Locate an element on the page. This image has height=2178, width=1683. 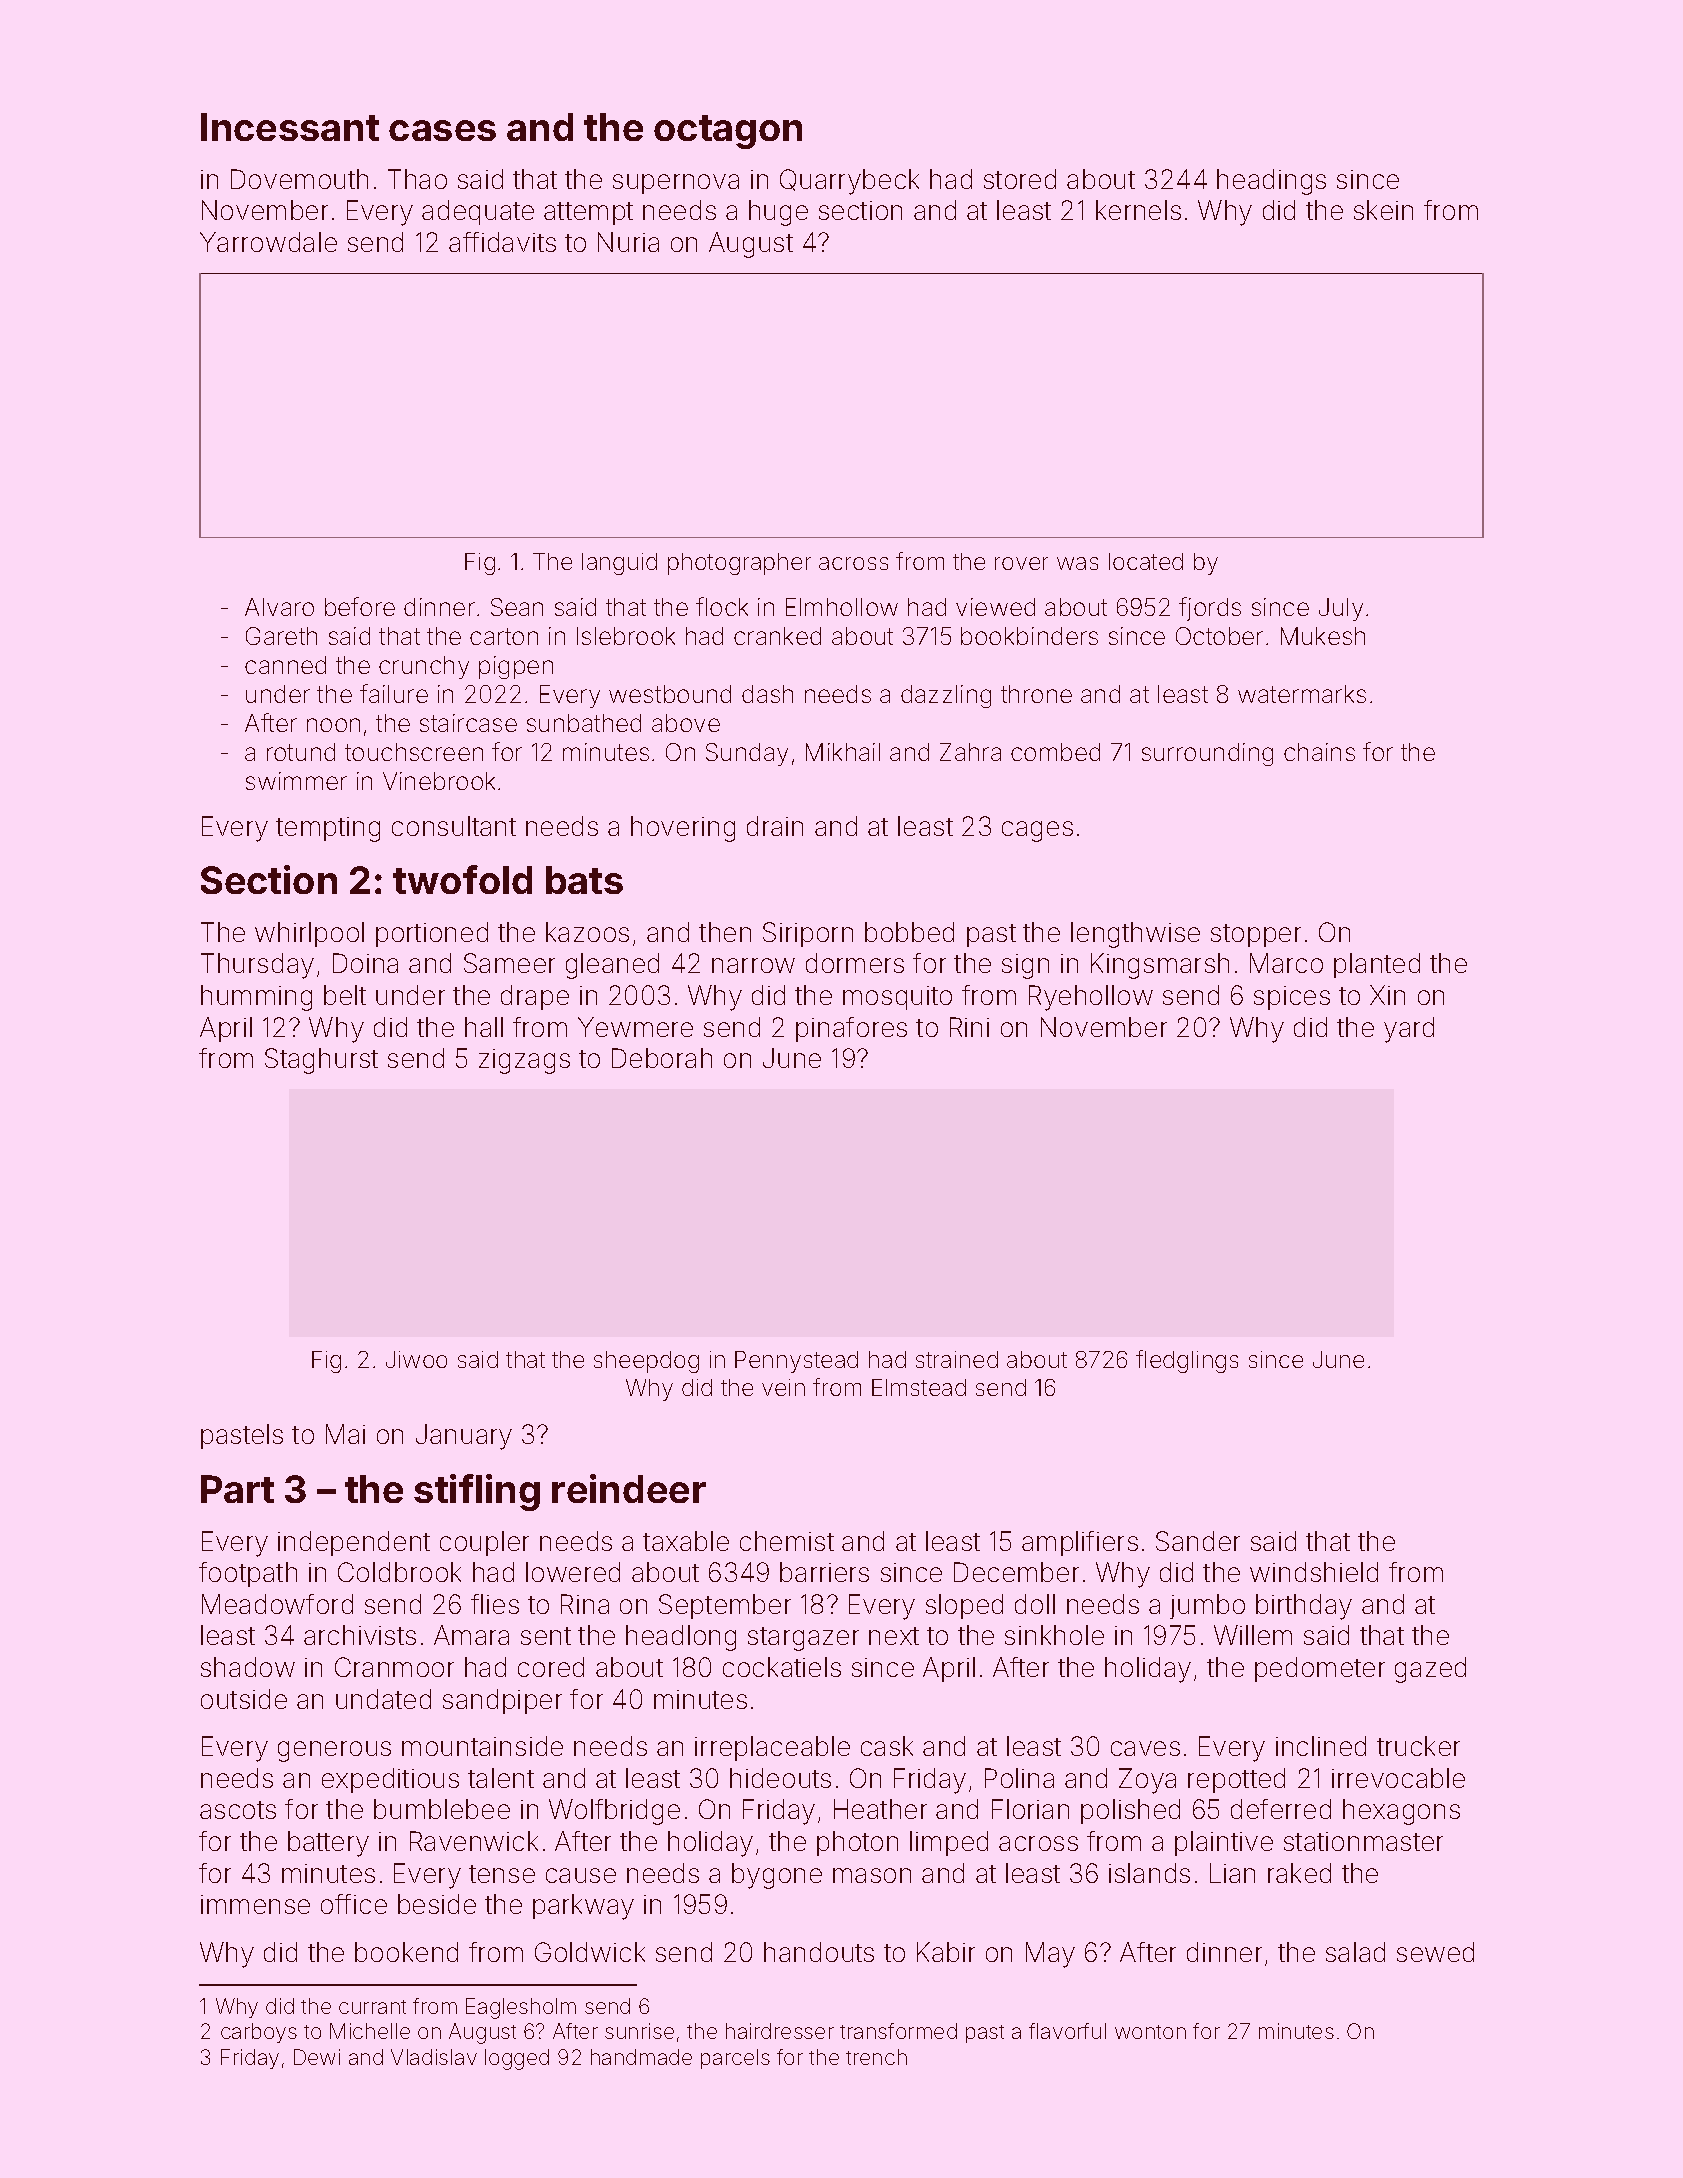
headings is located at coordinates (1271, 182).
